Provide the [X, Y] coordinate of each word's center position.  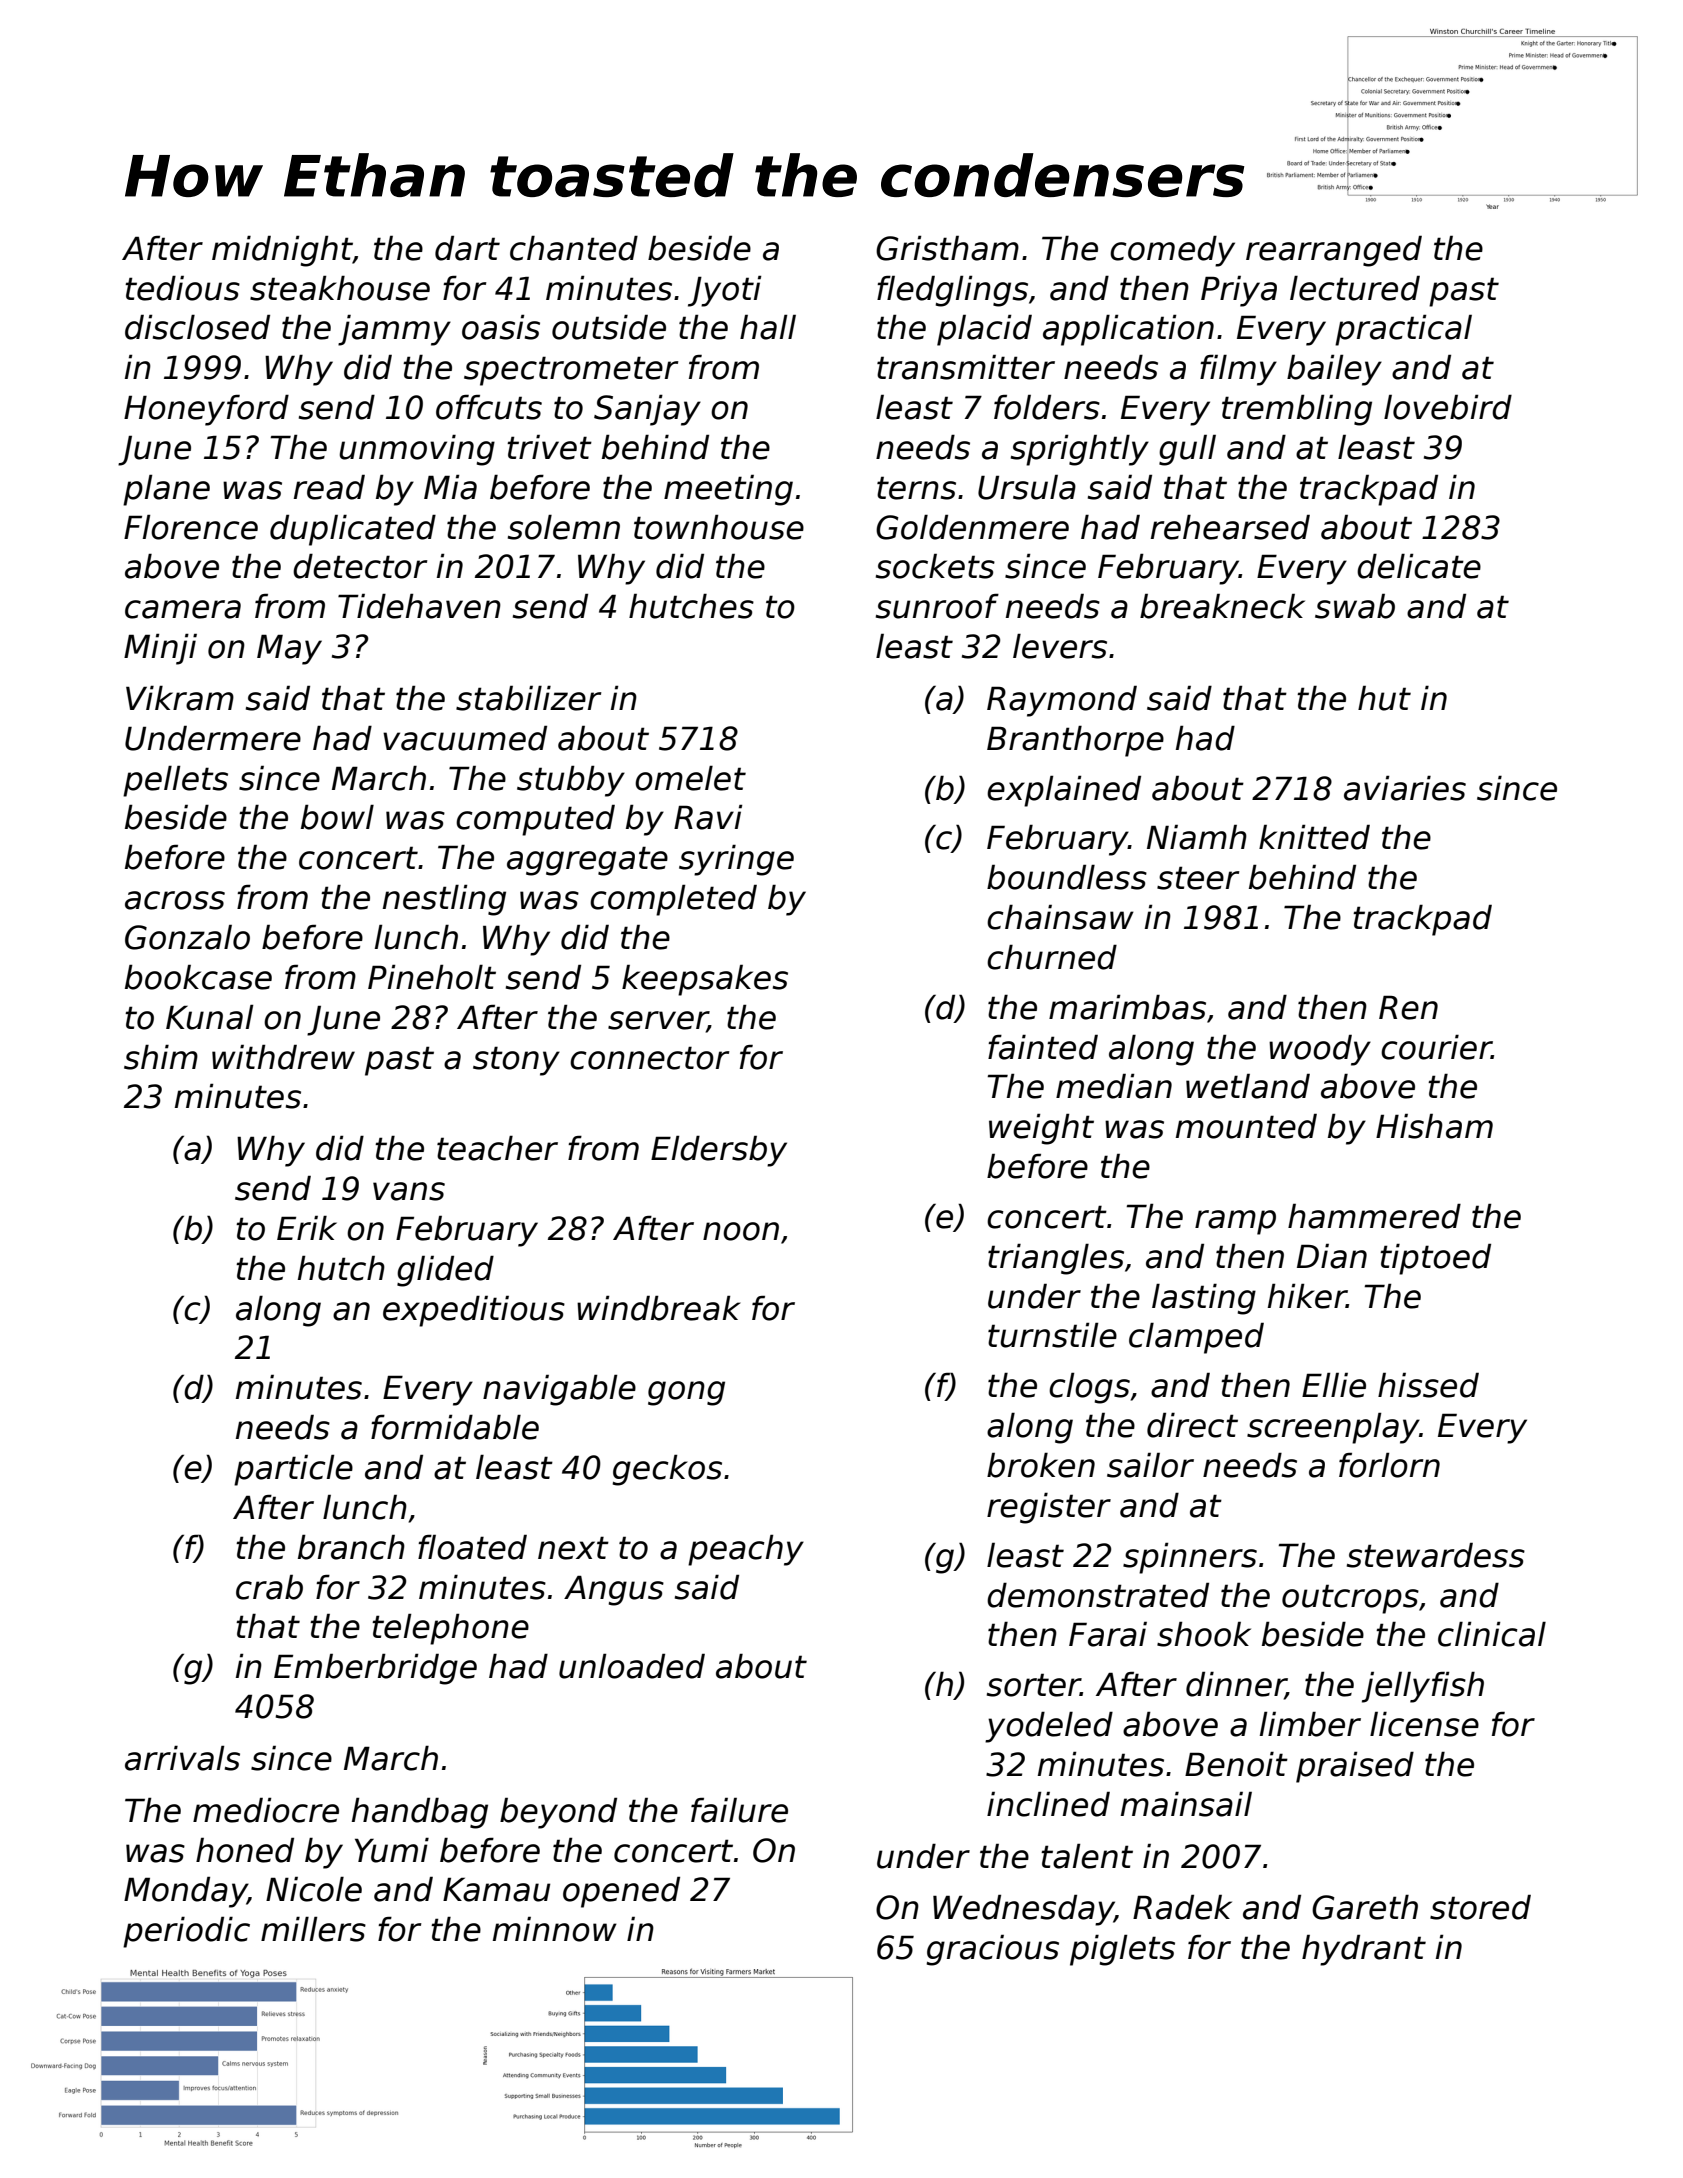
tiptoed [1435, 1259]
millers [313, 1929]
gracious [992, 1950]
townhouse [719, 527]
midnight [282, 251]
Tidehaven [419, 606]
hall [768, 327]
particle [293, 1470]
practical [1403, 330]
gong [686, 1393]
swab [1355, 606]
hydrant [1364, 1950]
